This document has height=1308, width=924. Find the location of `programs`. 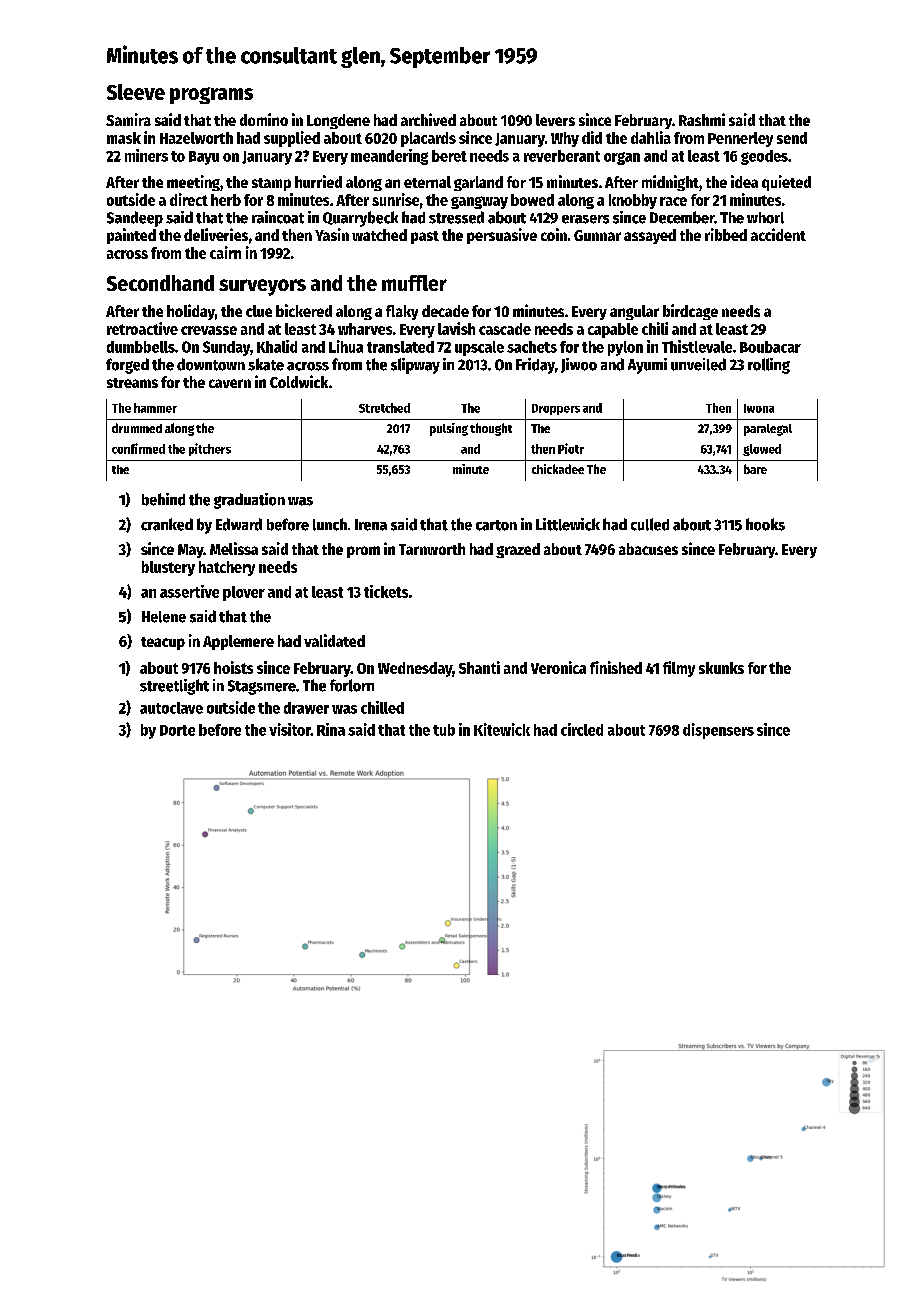

programs is located at coordinates (211, 95).
